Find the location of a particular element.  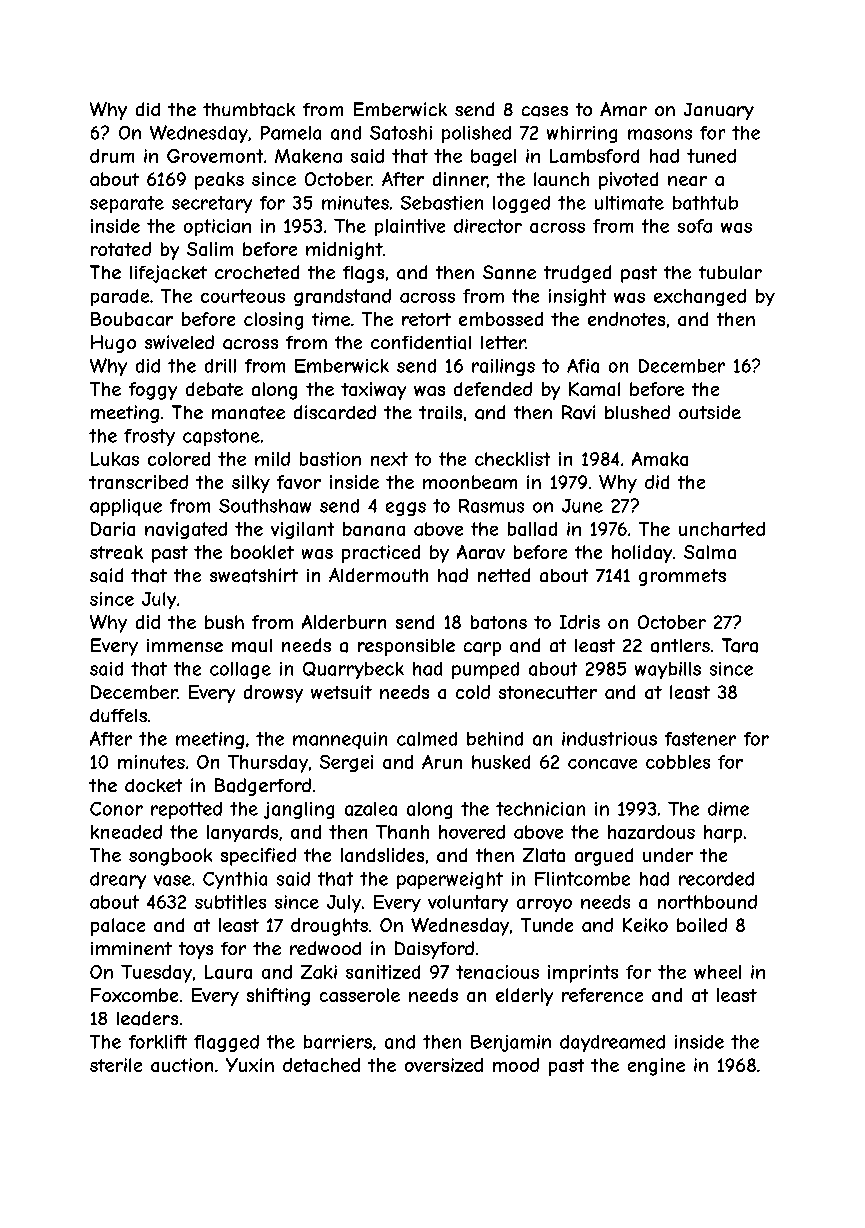

swiveled is located at coordinates (179, 342).
